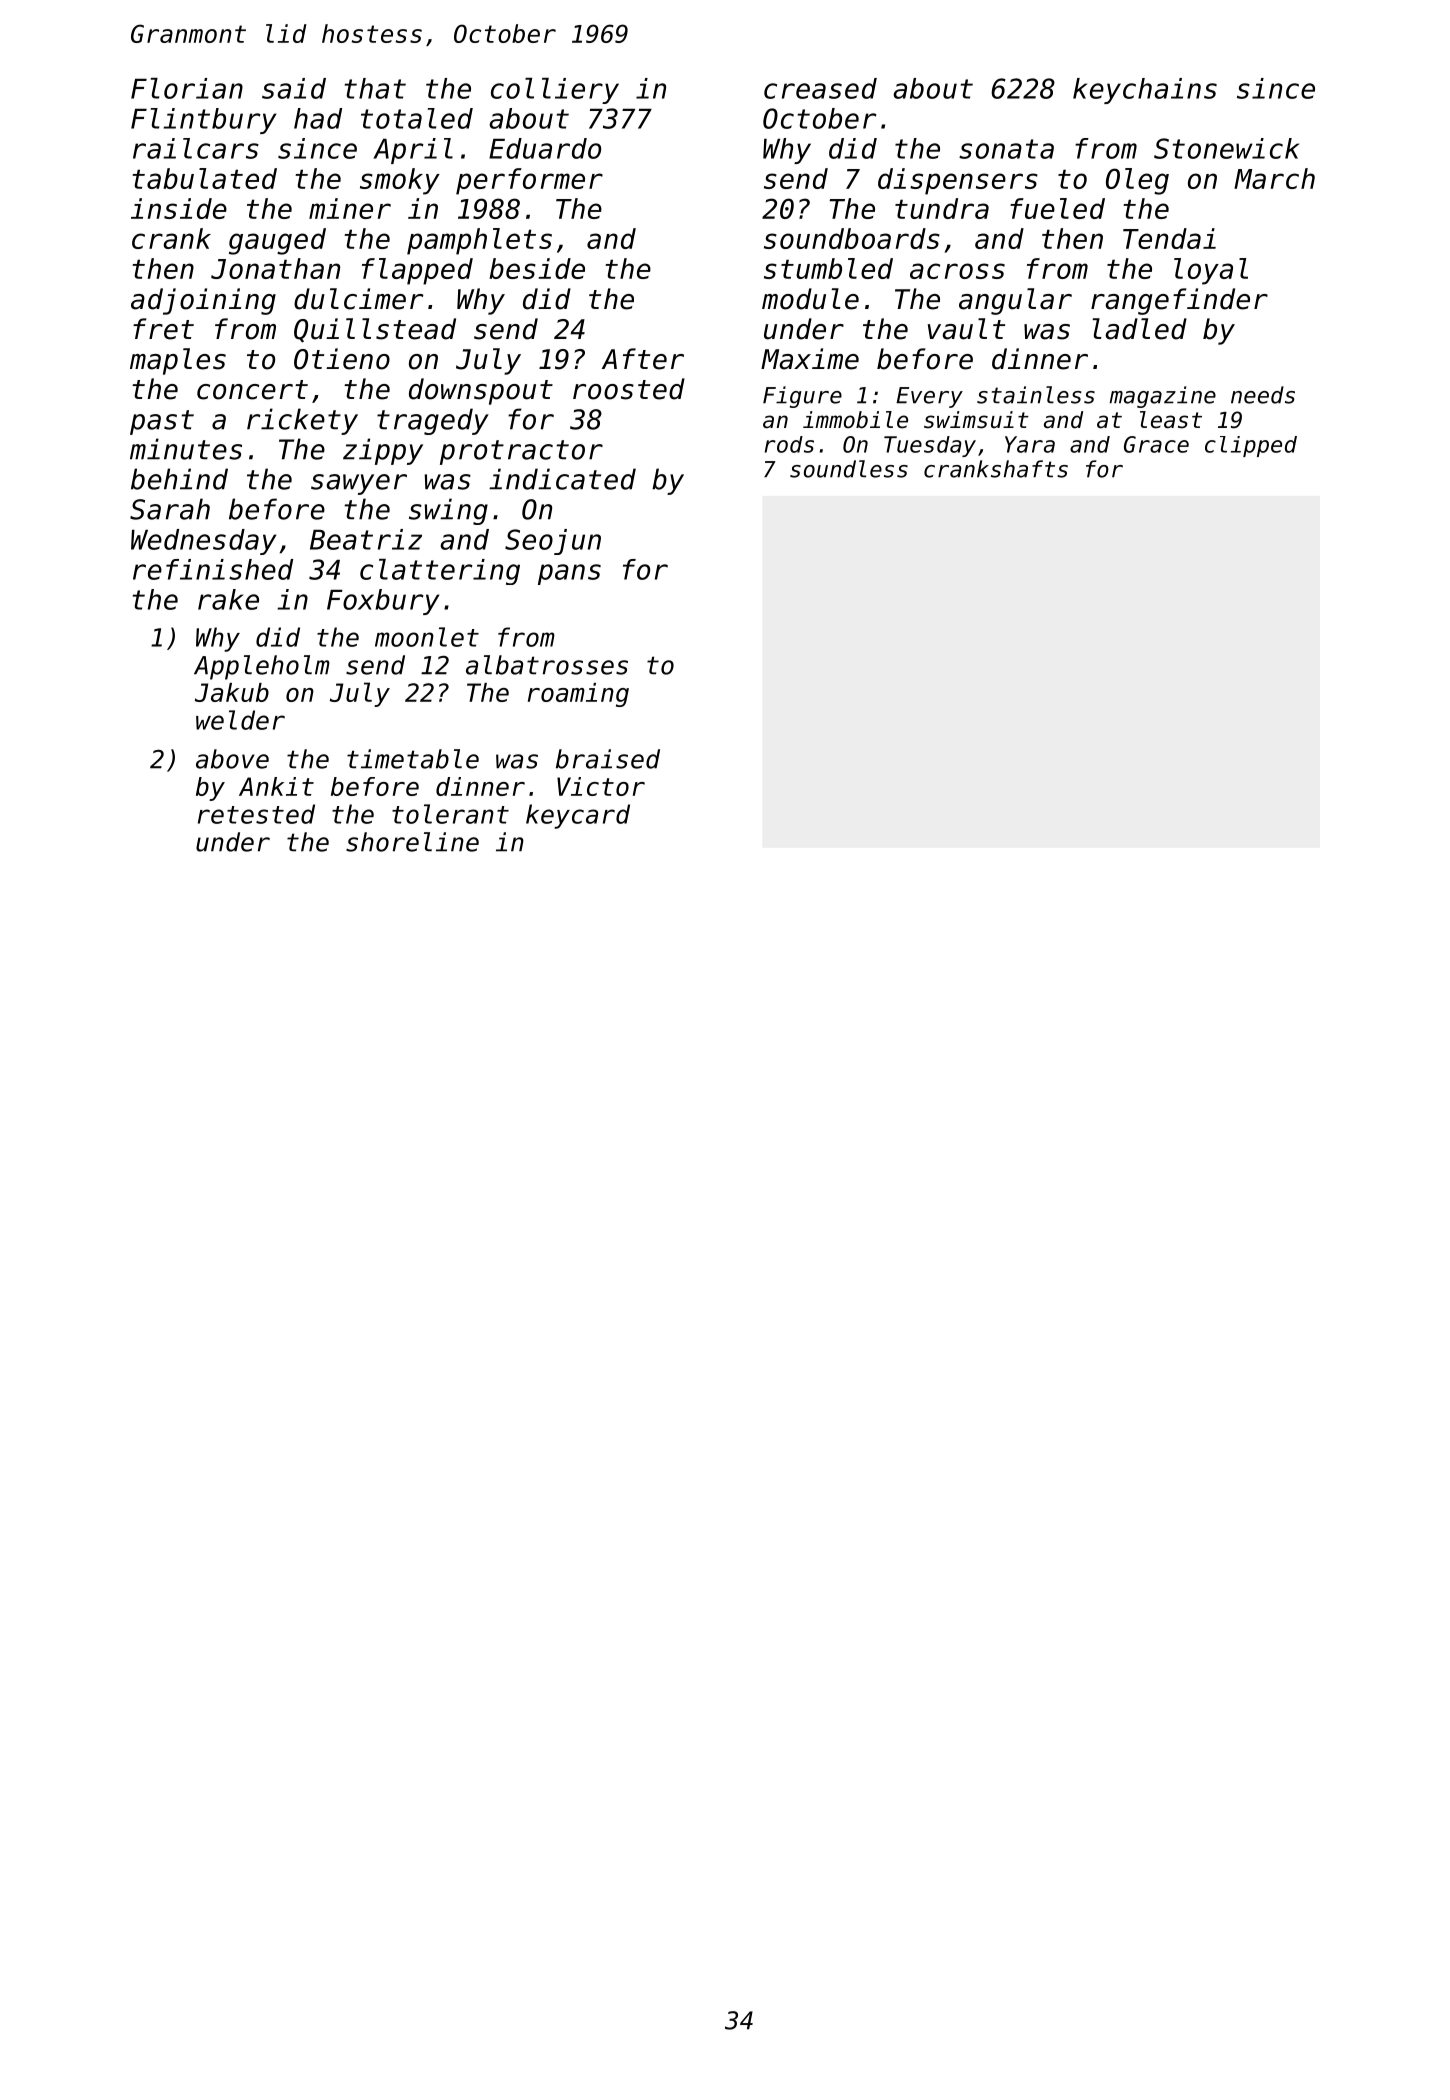 This screenshot has height=2100, width=1450. Describe the element at coordinates (1145, 91) in the screenshot. I see `keychains` at that location.
